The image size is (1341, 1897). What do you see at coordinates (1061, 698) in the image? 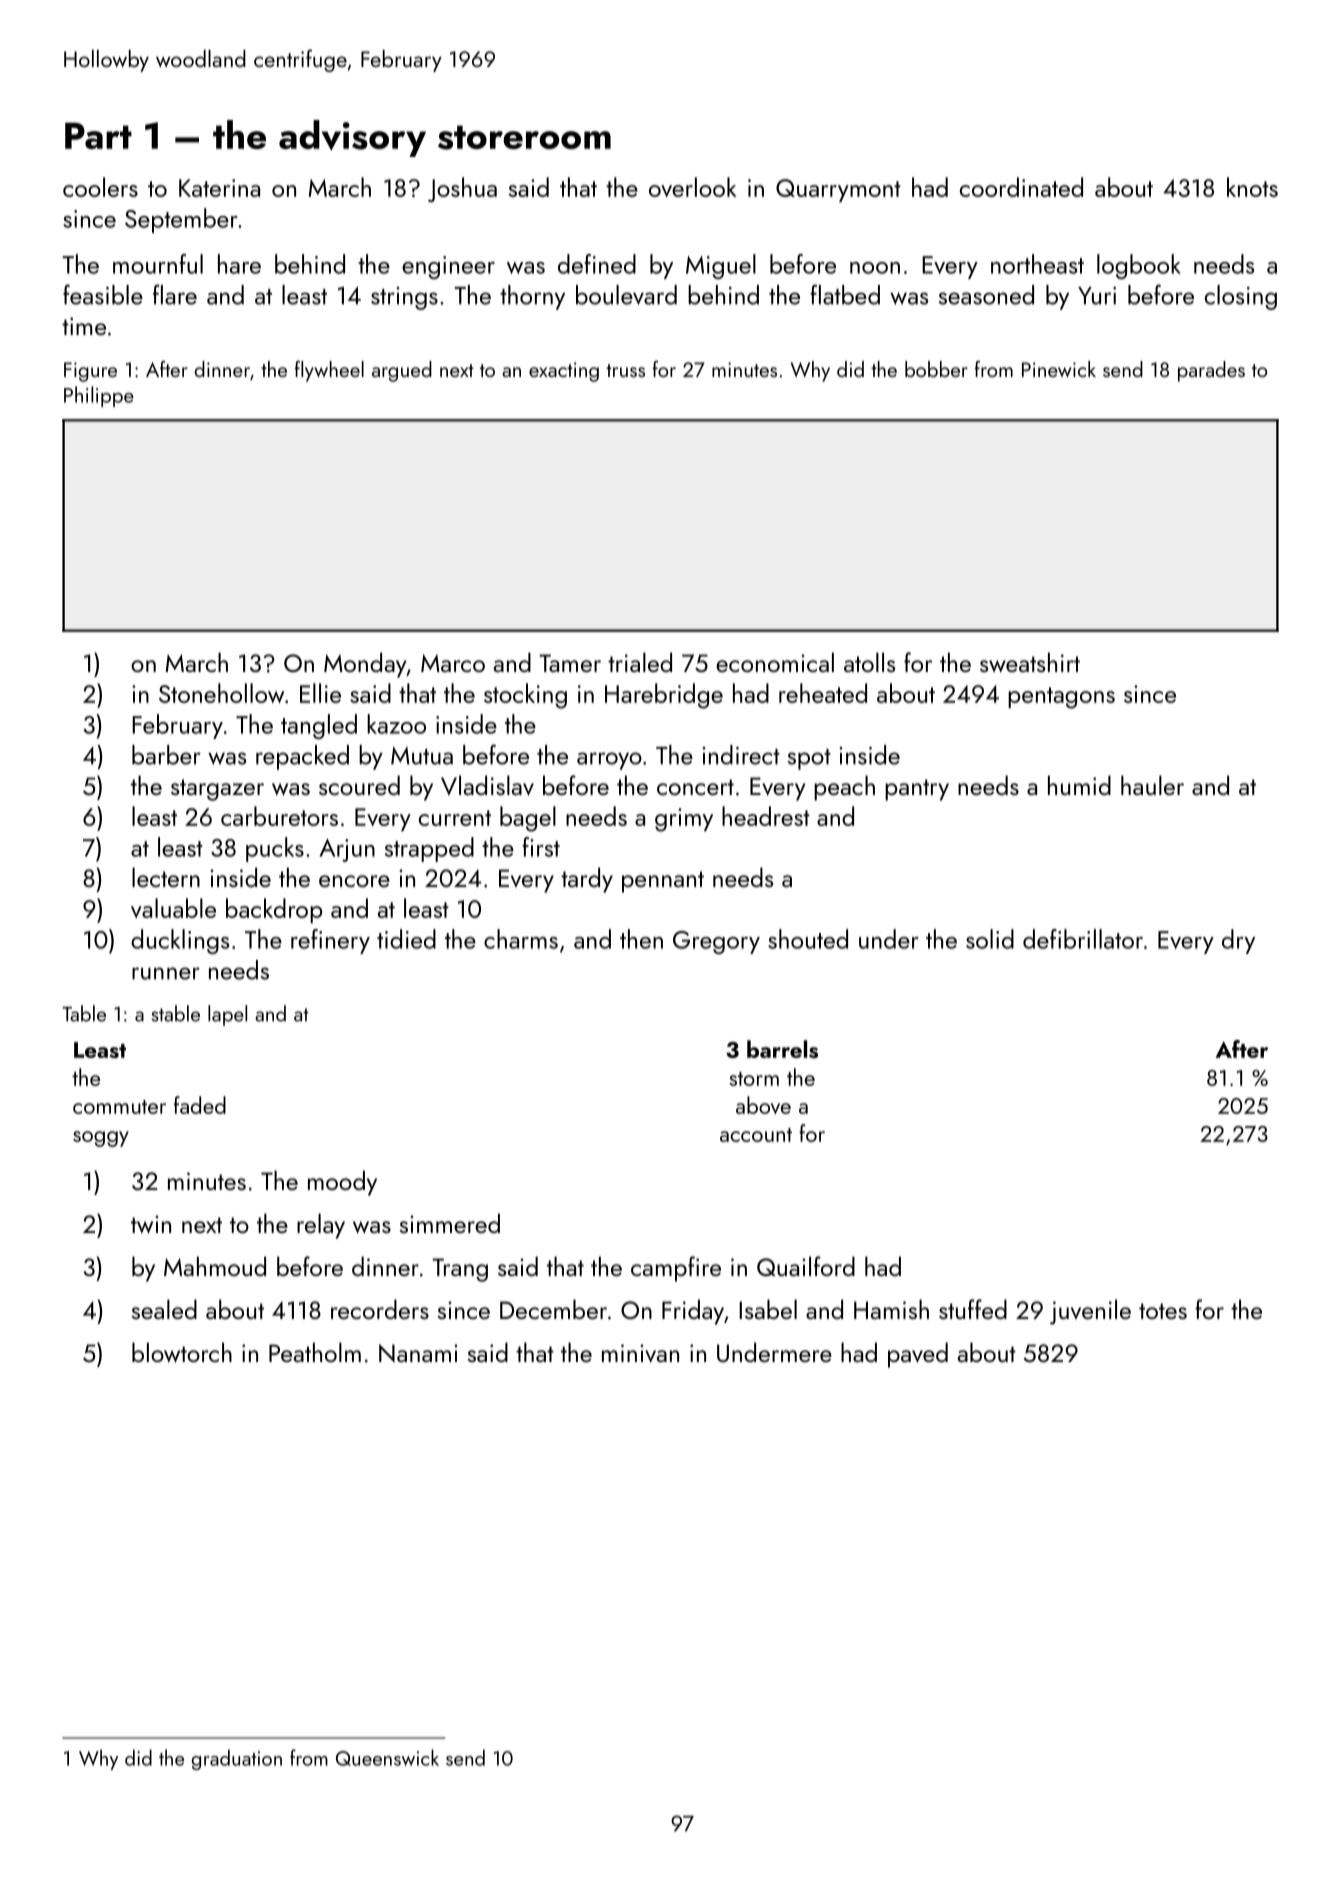
I see `pentagons` at bounding box center [1061, 698].
